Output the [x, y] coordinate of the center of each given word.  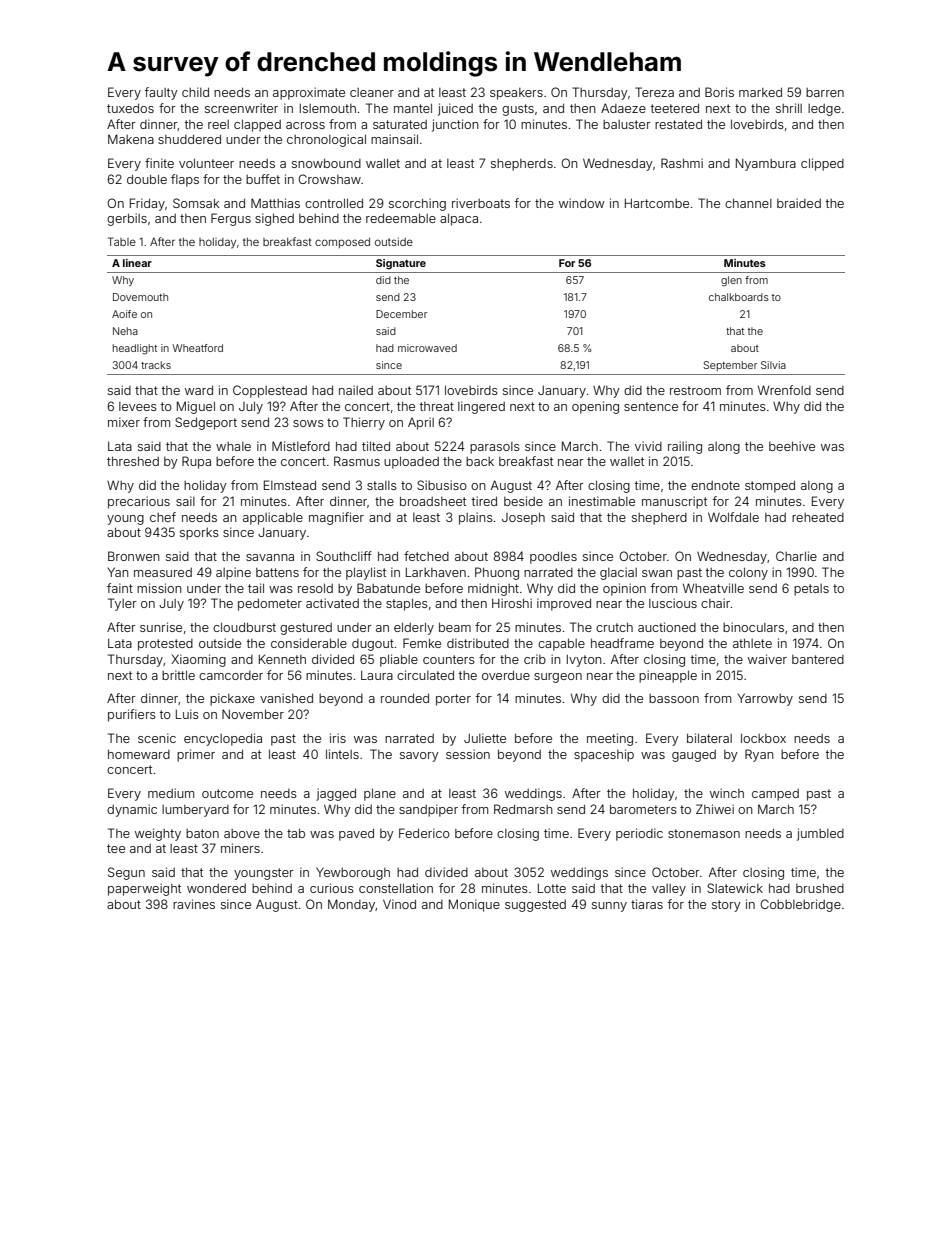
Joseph [523, 518]
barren [825, 92]
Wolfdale [733, 517]
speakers [516, 94]
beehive [792, 446]
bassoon [674, 698]
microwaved [427, 348]
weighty [158, 834]
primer [196, 755]
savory [419, 757]
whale [233, 446]
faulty [161, 93]
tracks [156, 365]
